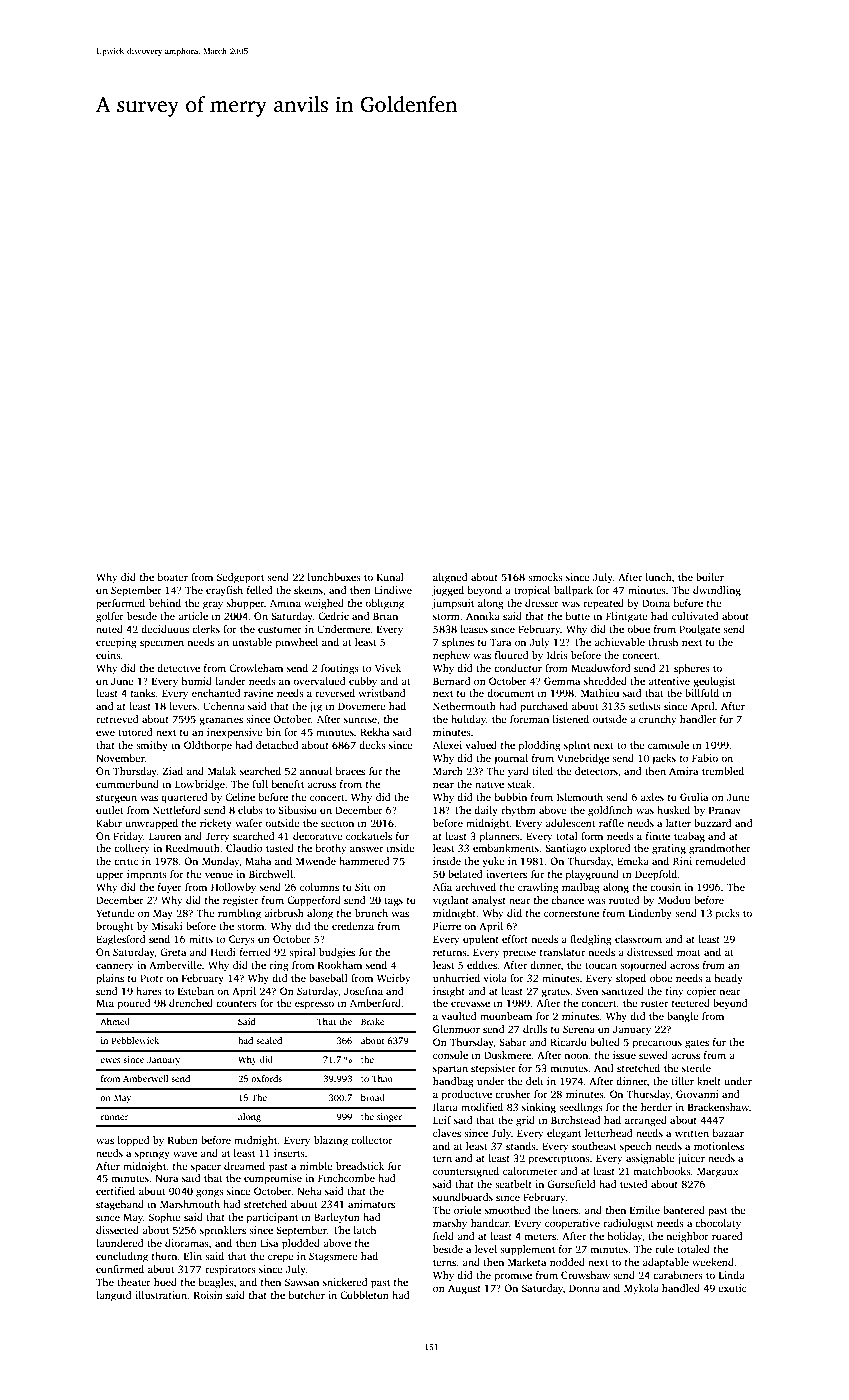 This screenshot has width=849, height=1400. I want to click on Nethermouth, so click(464, 706).
